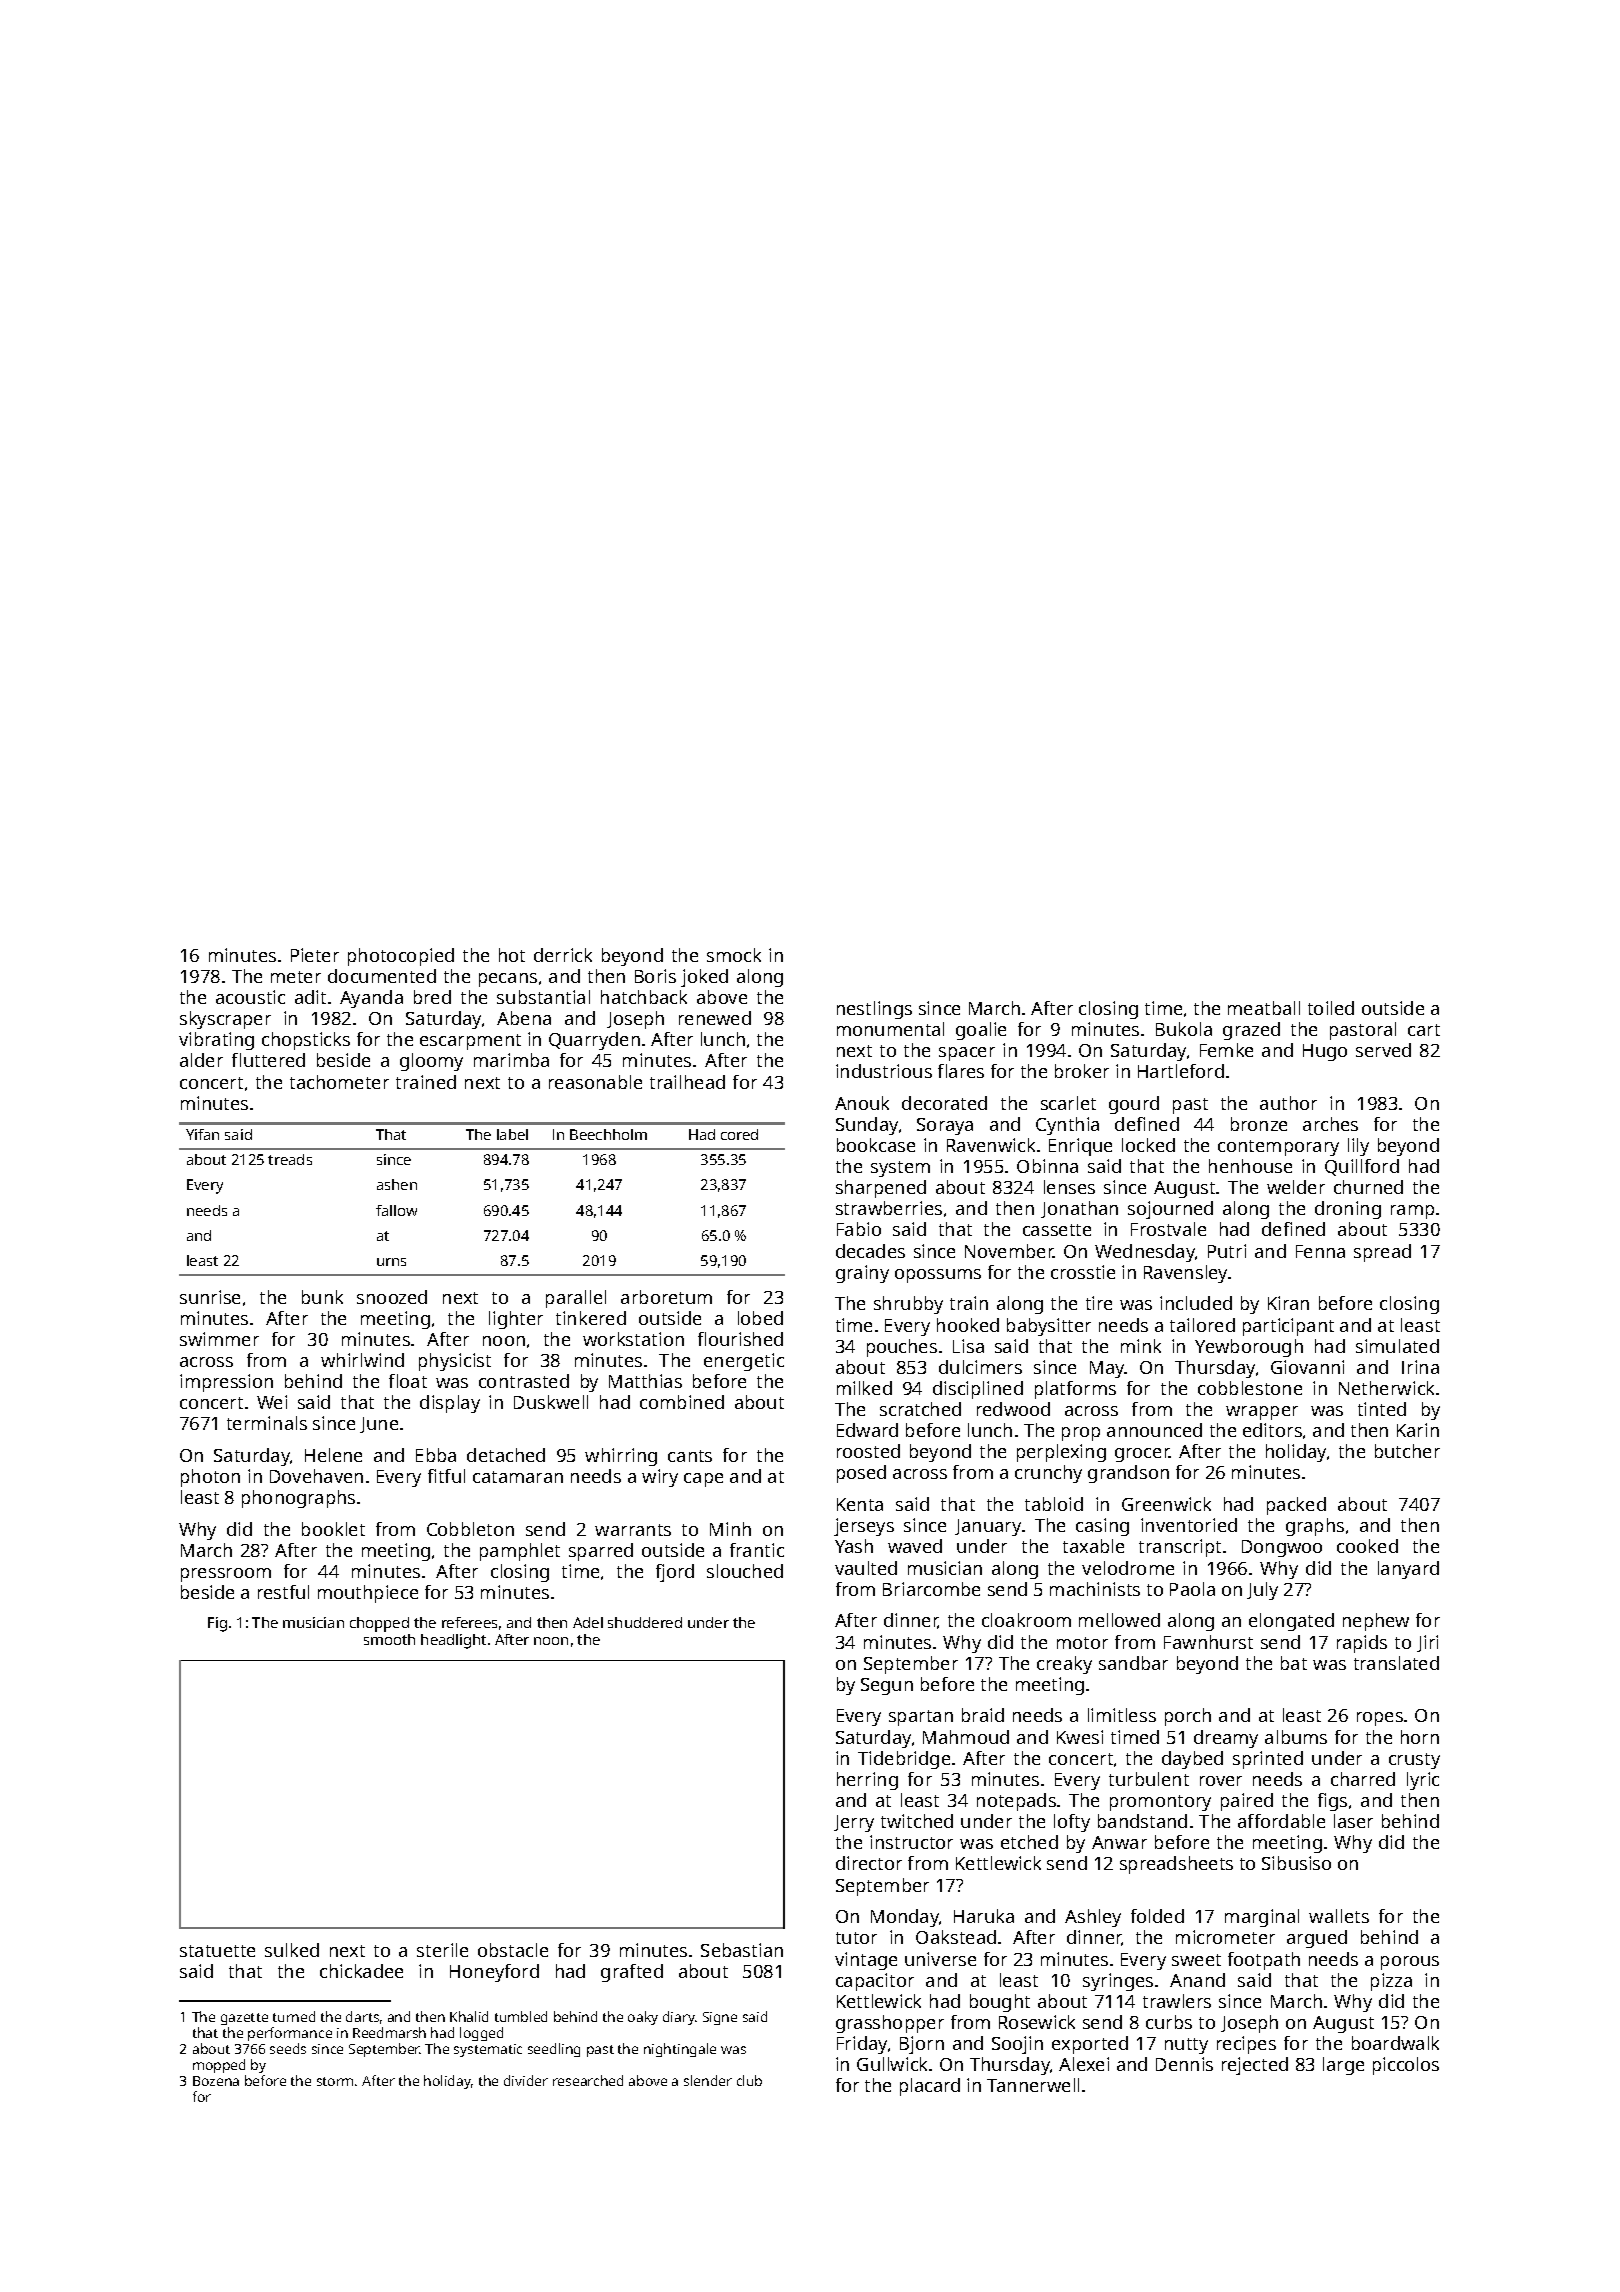 The image size is (1620, 2292). What do you see at coordinates (216, 2081) in the page?
I see `Bozena` at bounding box center [216, 2081].
